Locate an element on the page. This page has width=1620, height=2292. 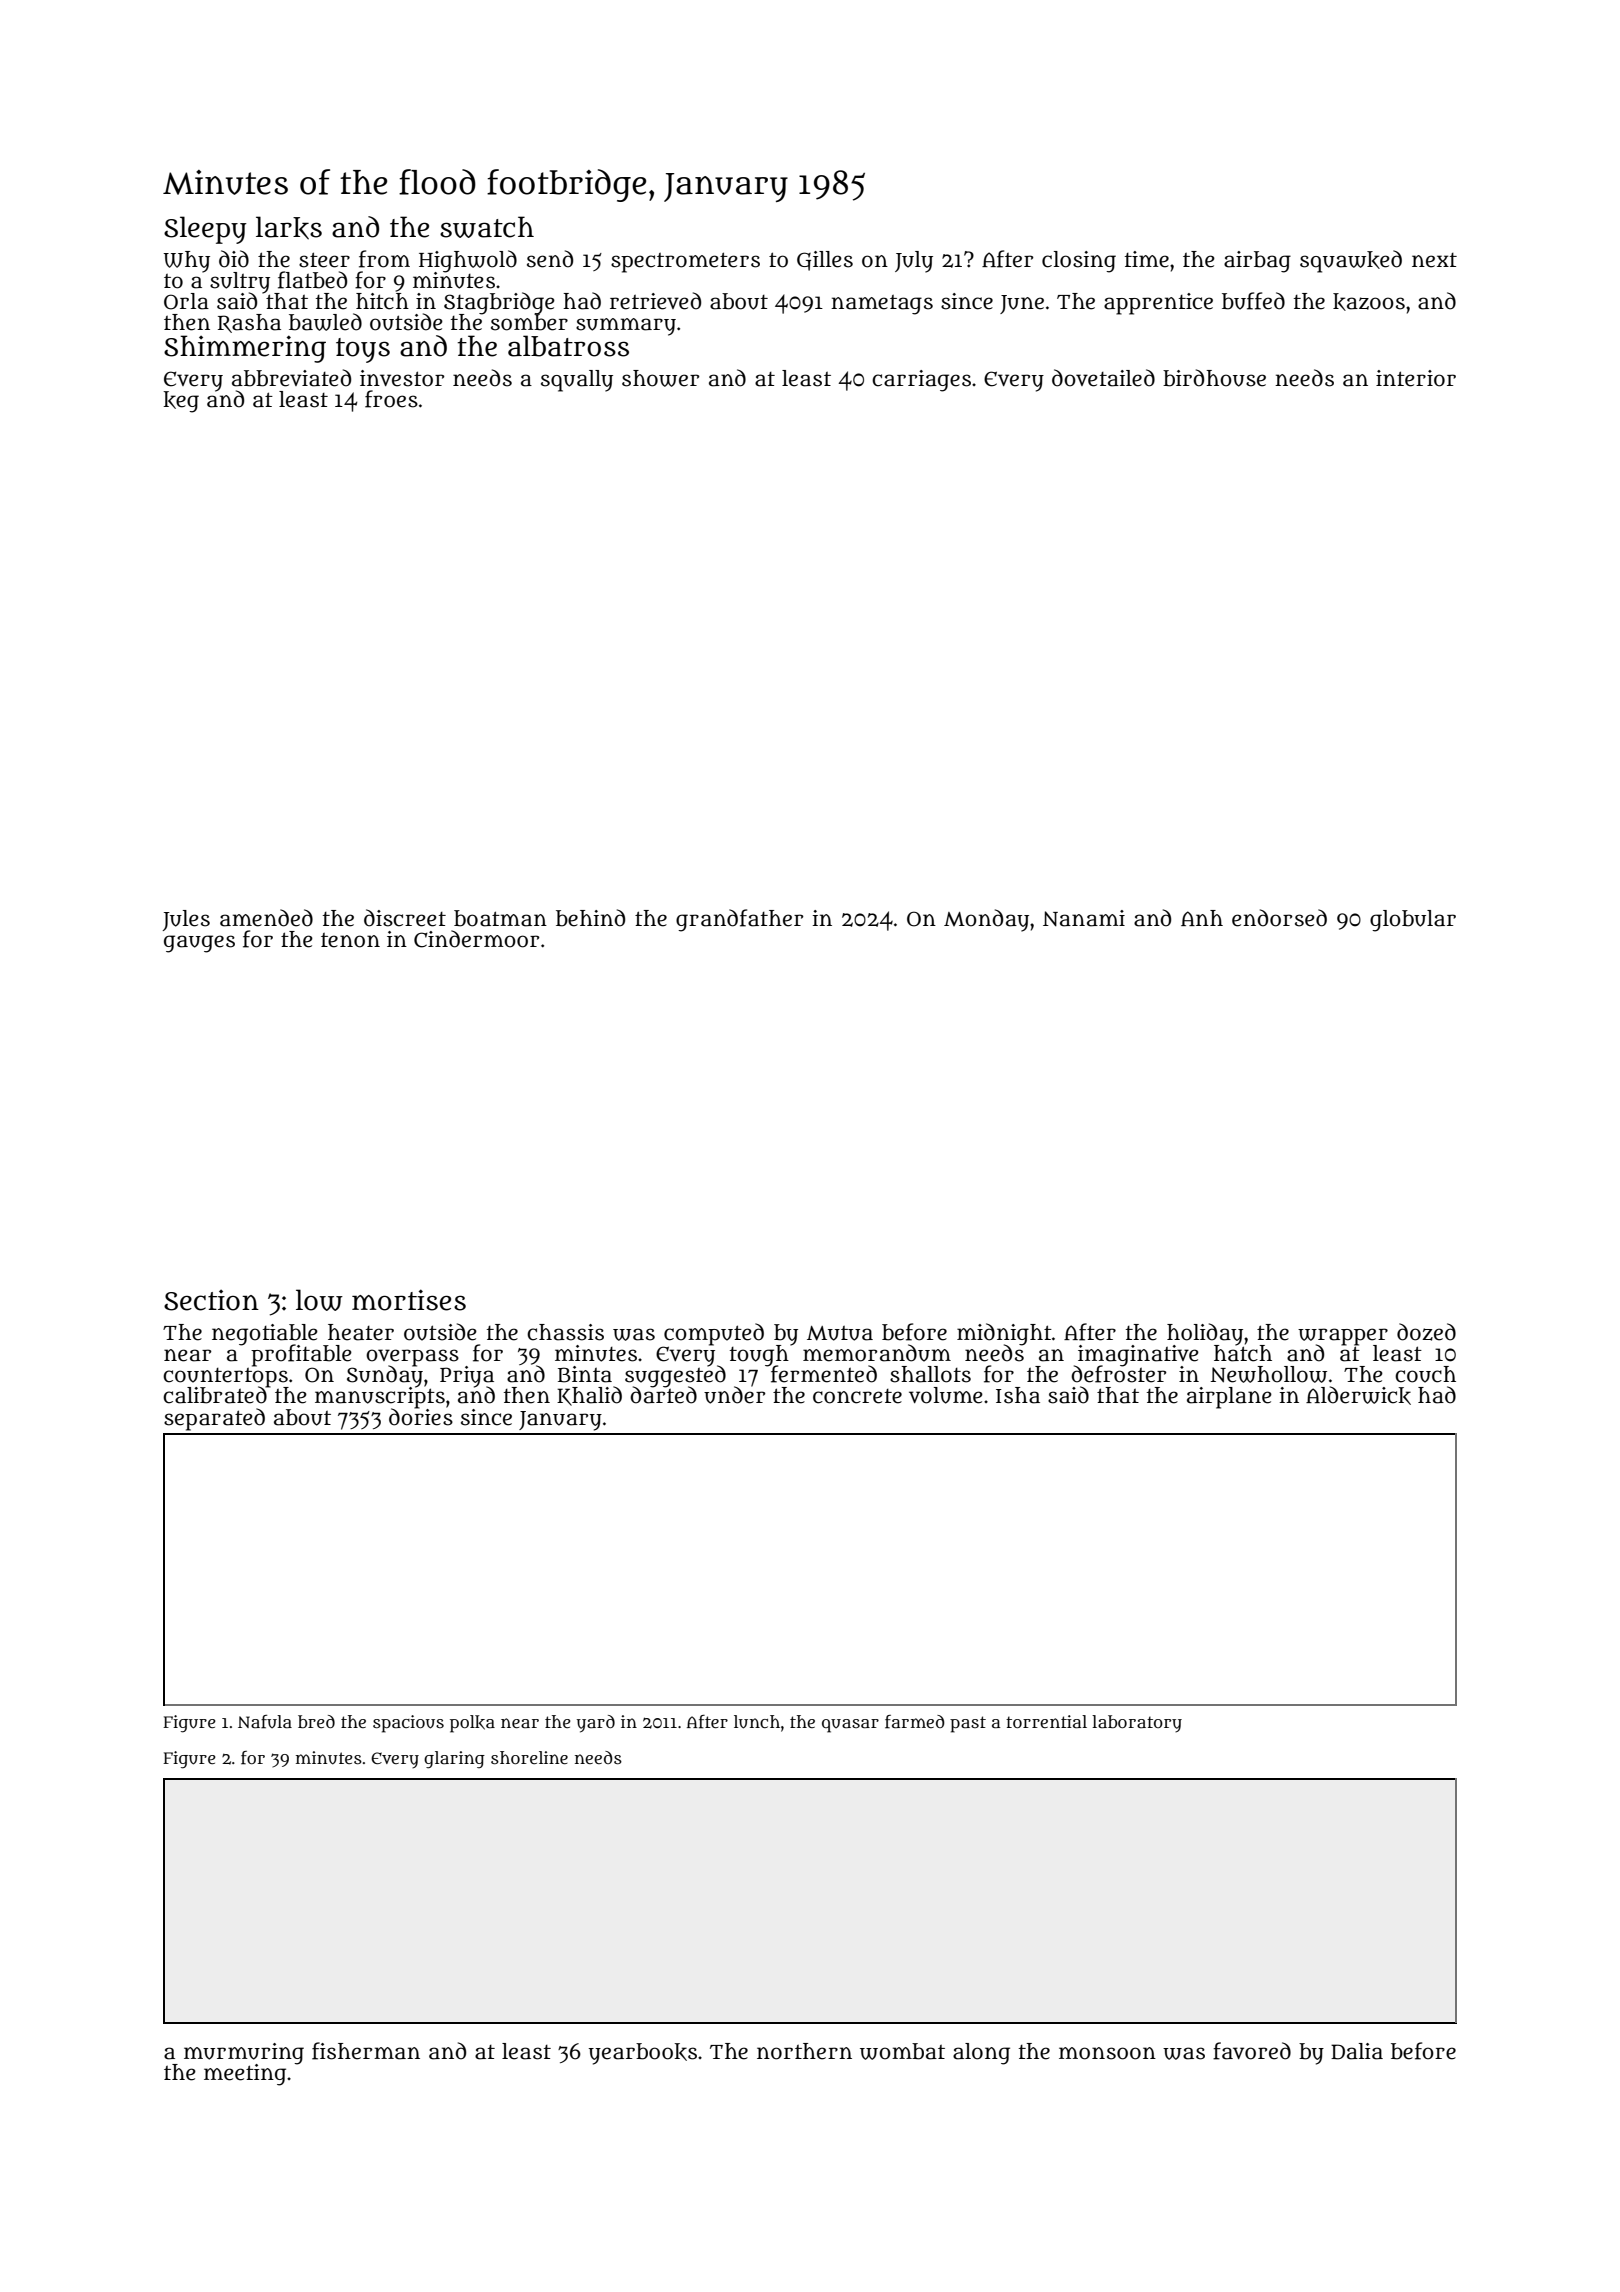
Orla is located at coordinates (186, 301).
